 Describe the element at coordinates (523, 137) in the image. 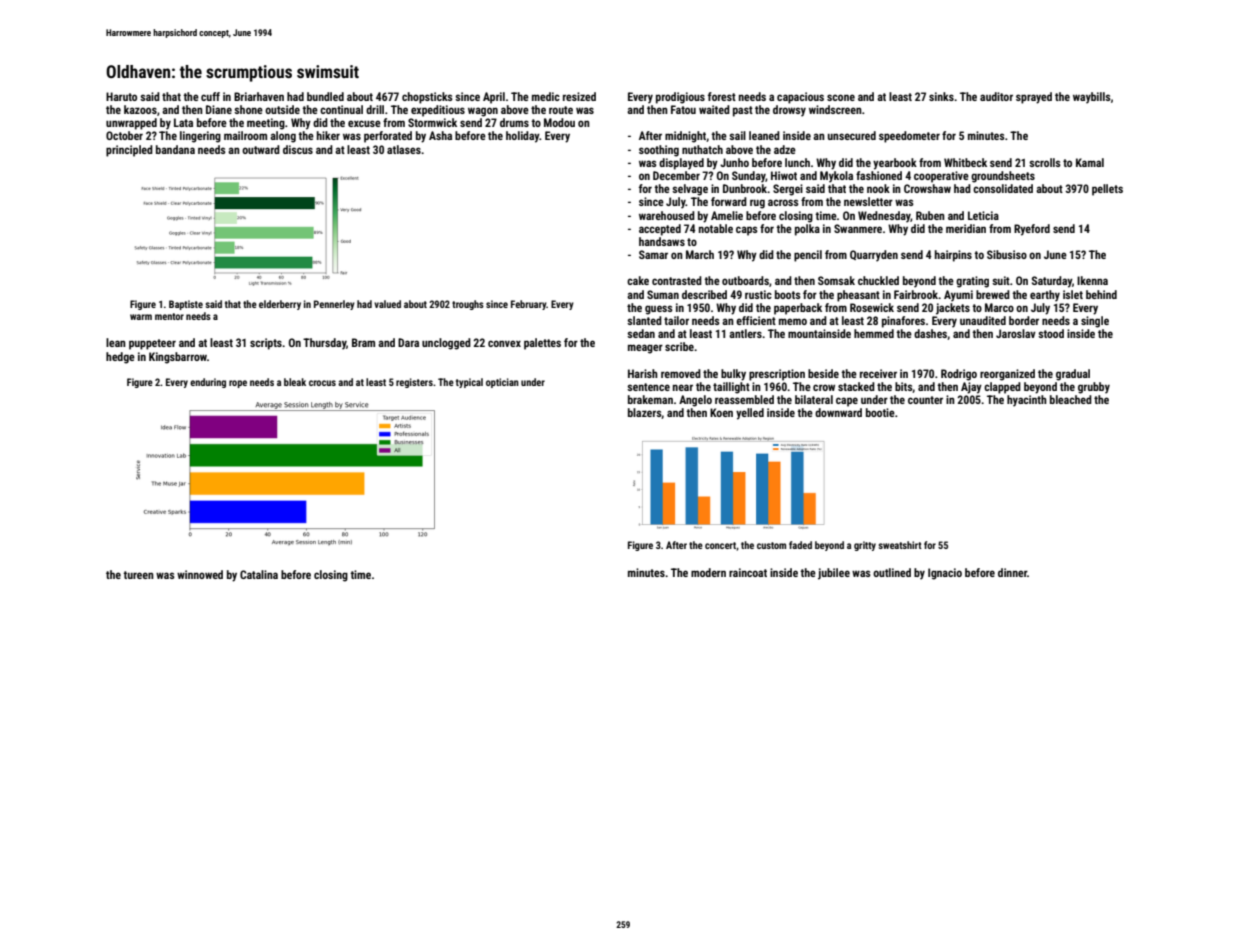

I see `holiday` at that location.
